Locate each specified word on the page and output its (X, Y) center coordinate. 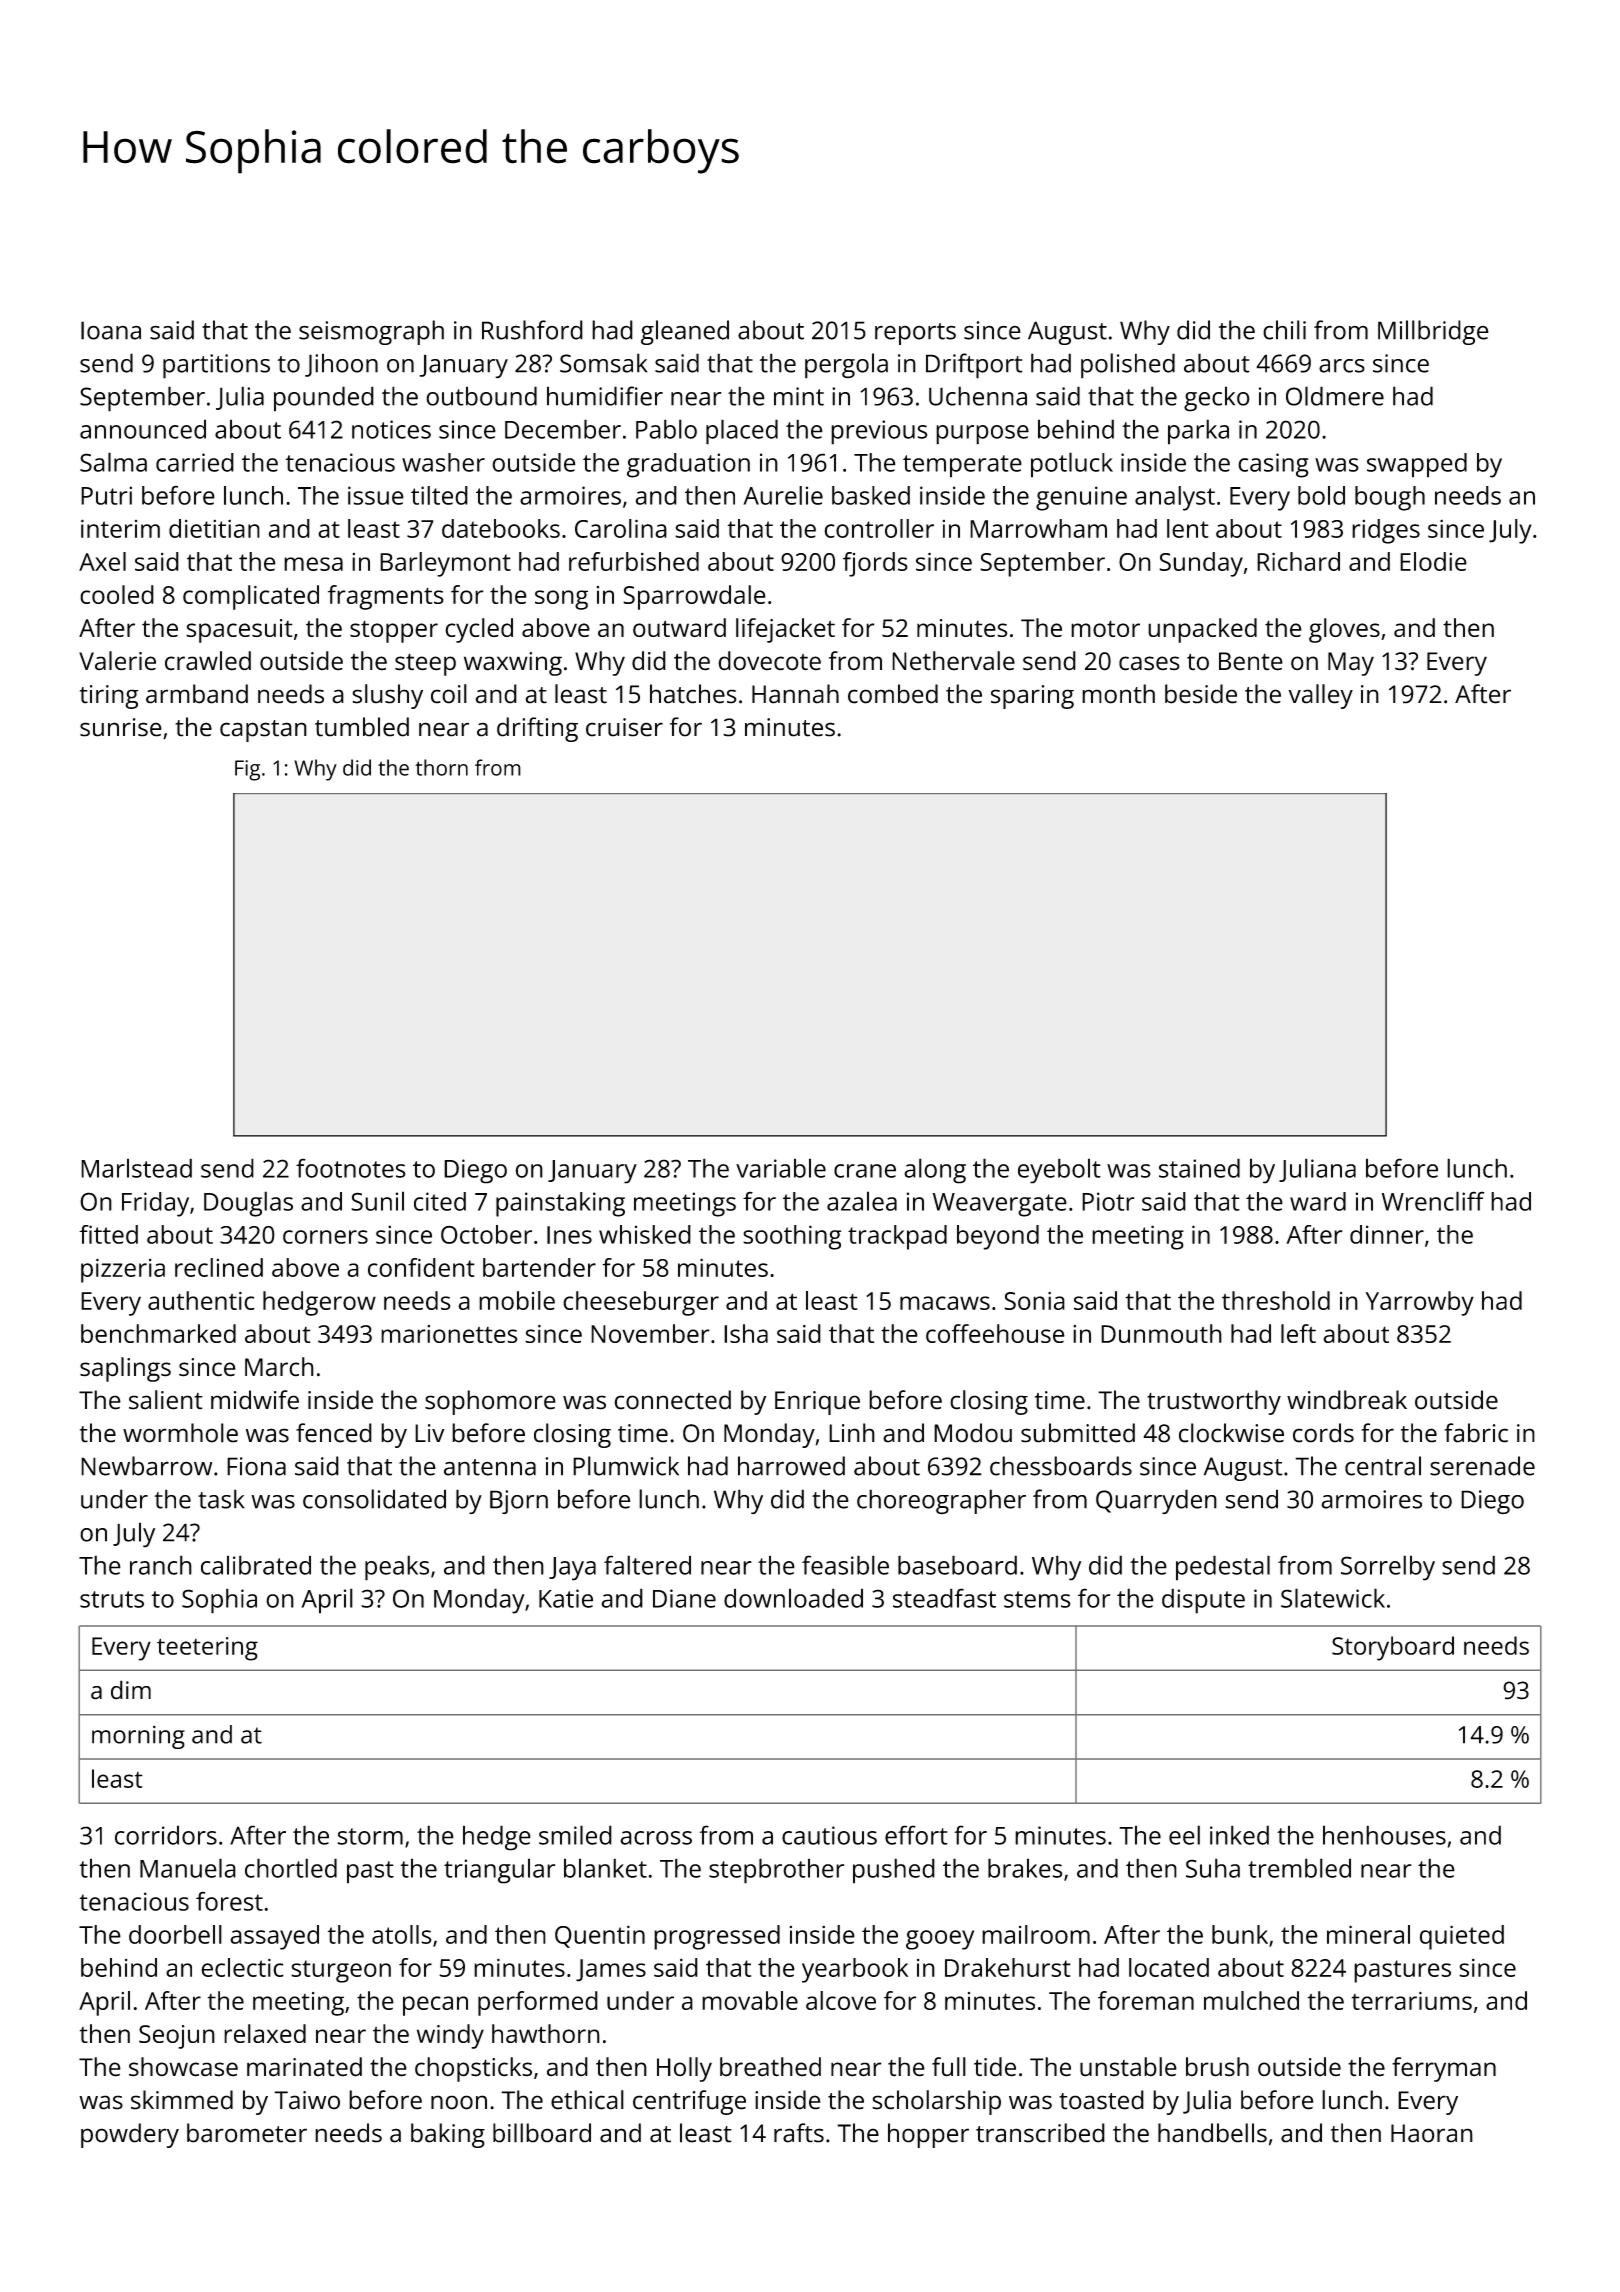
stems (1037, 1599)
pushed (894, 1871)
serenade (1482, 1466)
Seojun (177, 2037)
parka (1198, 432)
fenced (334, 1433)
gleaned (685, 332)
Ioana (111, 330)
